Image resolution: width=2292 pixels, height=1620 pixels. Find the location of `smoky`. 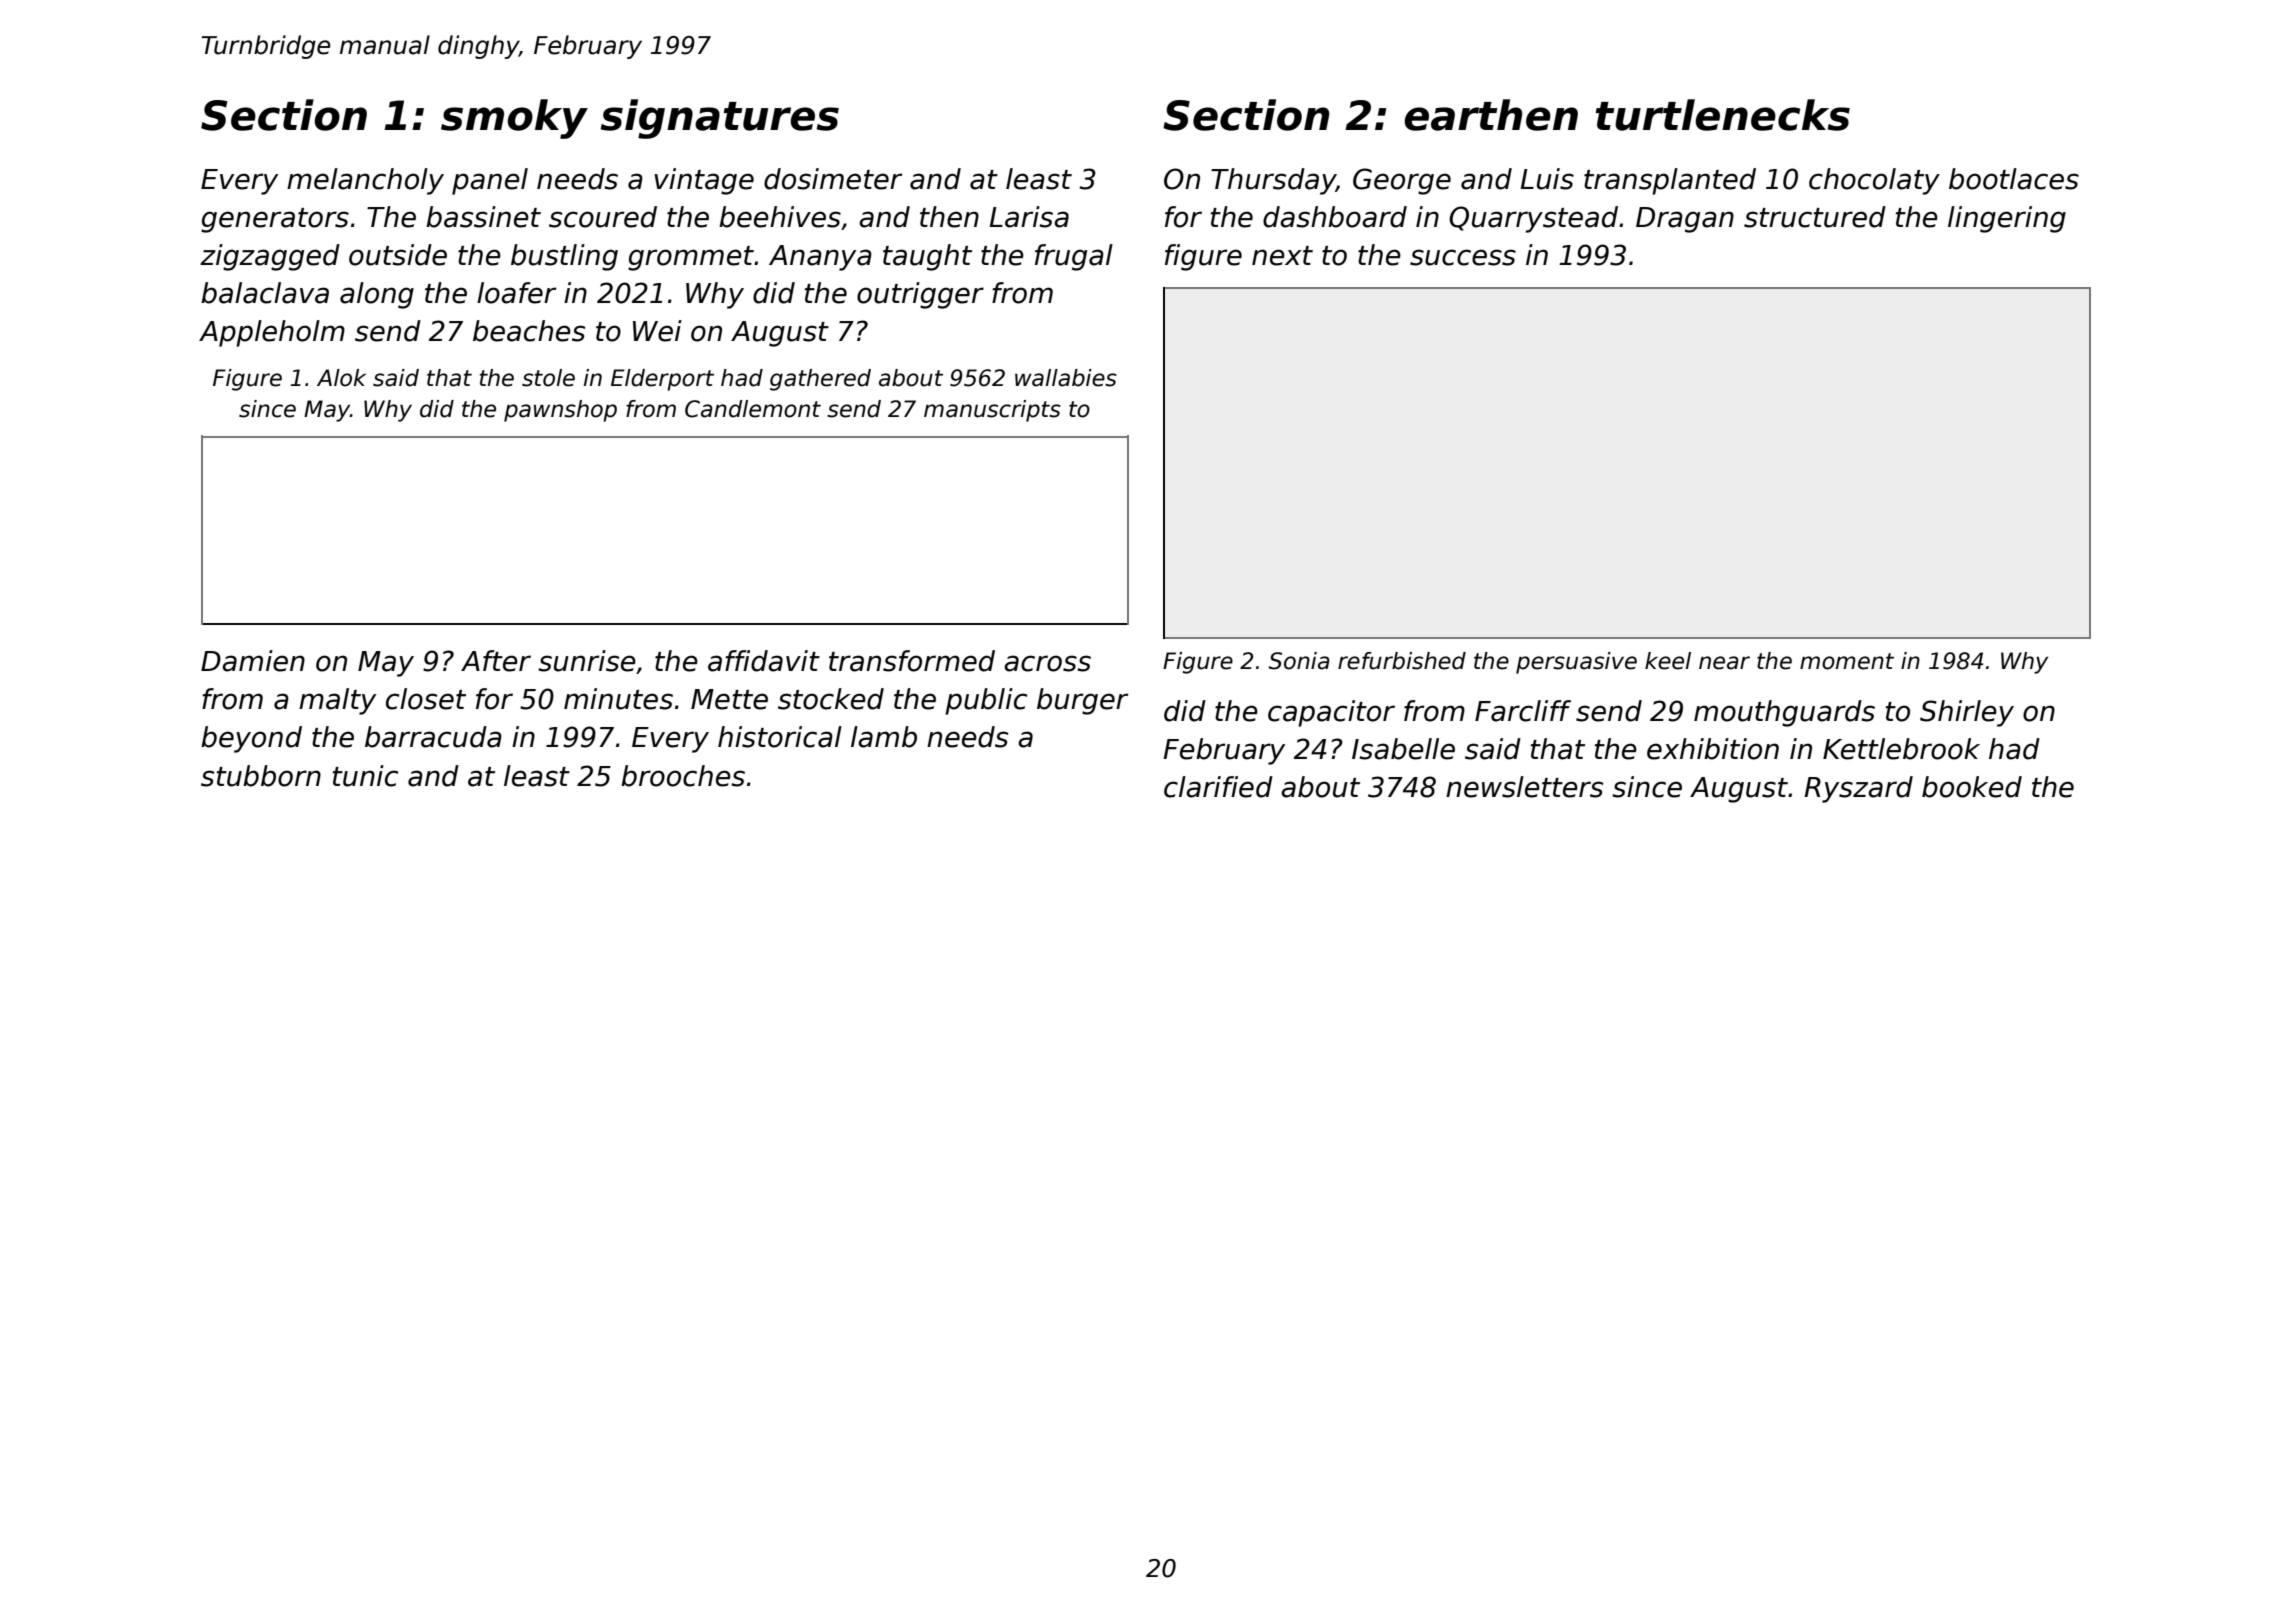

smoky is located at coordinates (514, 119).
